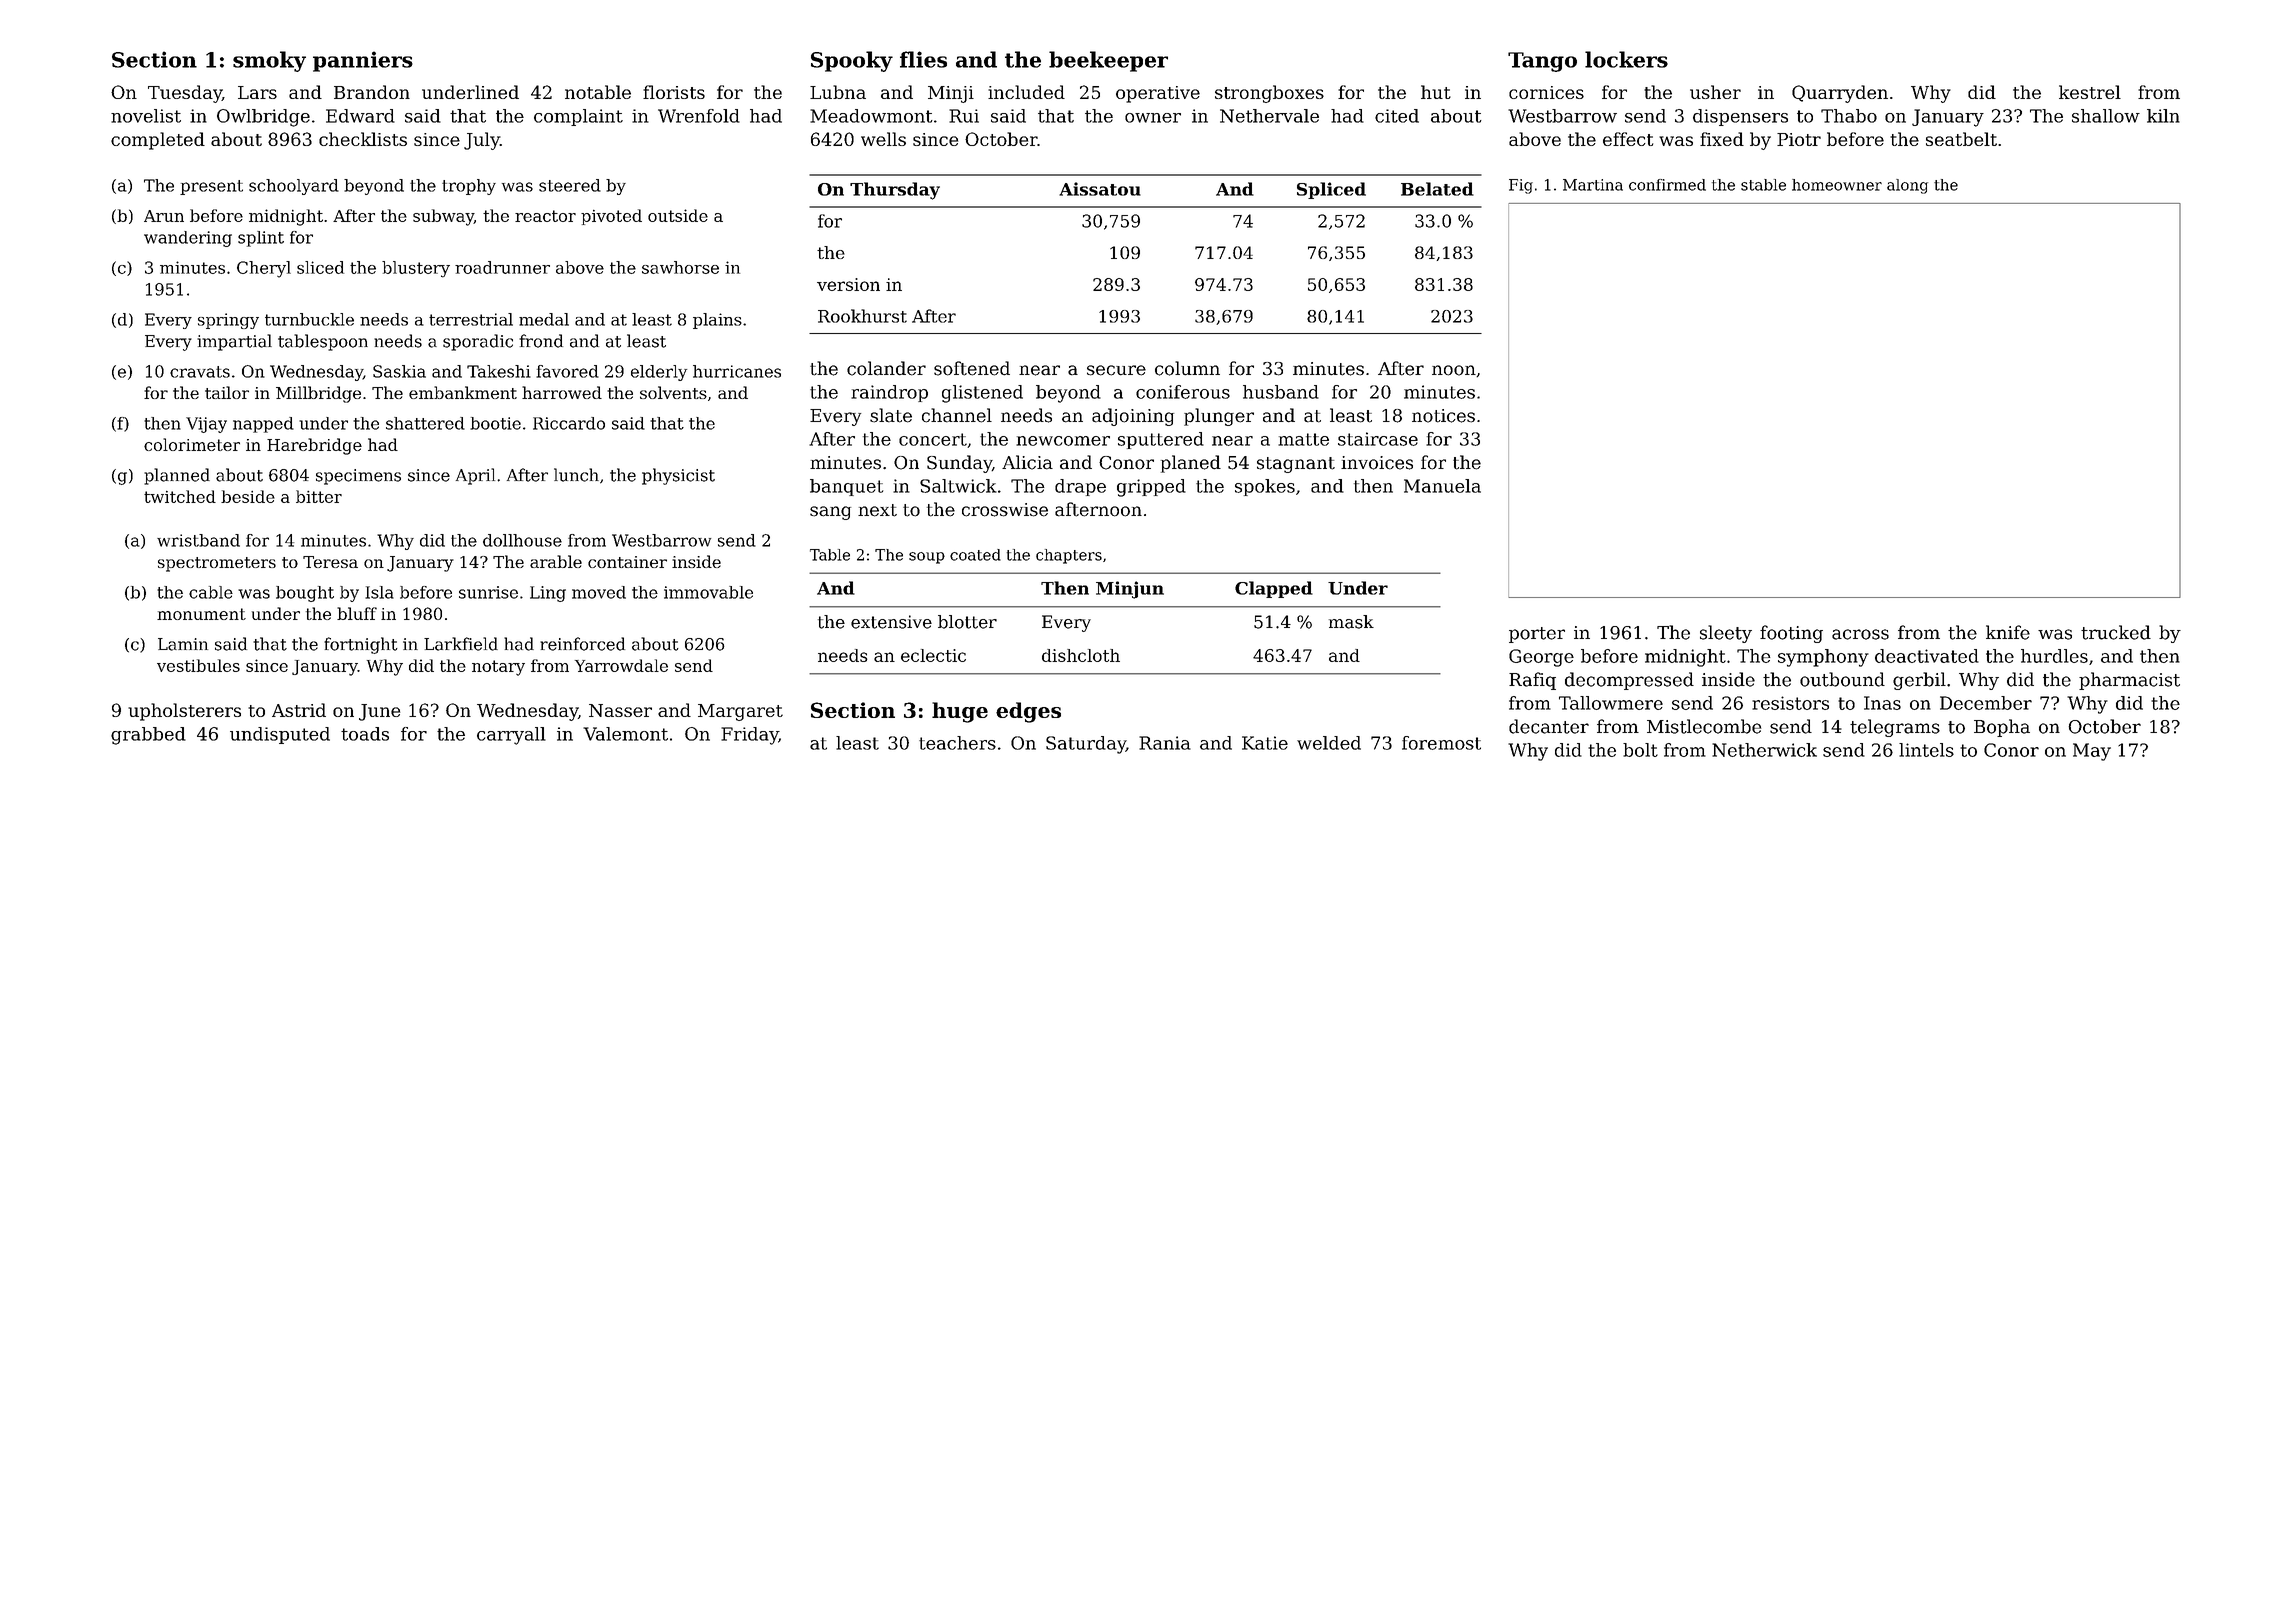 This image has height=1620, width=2291. I want to click on Manuela, so click(1442, 486).
